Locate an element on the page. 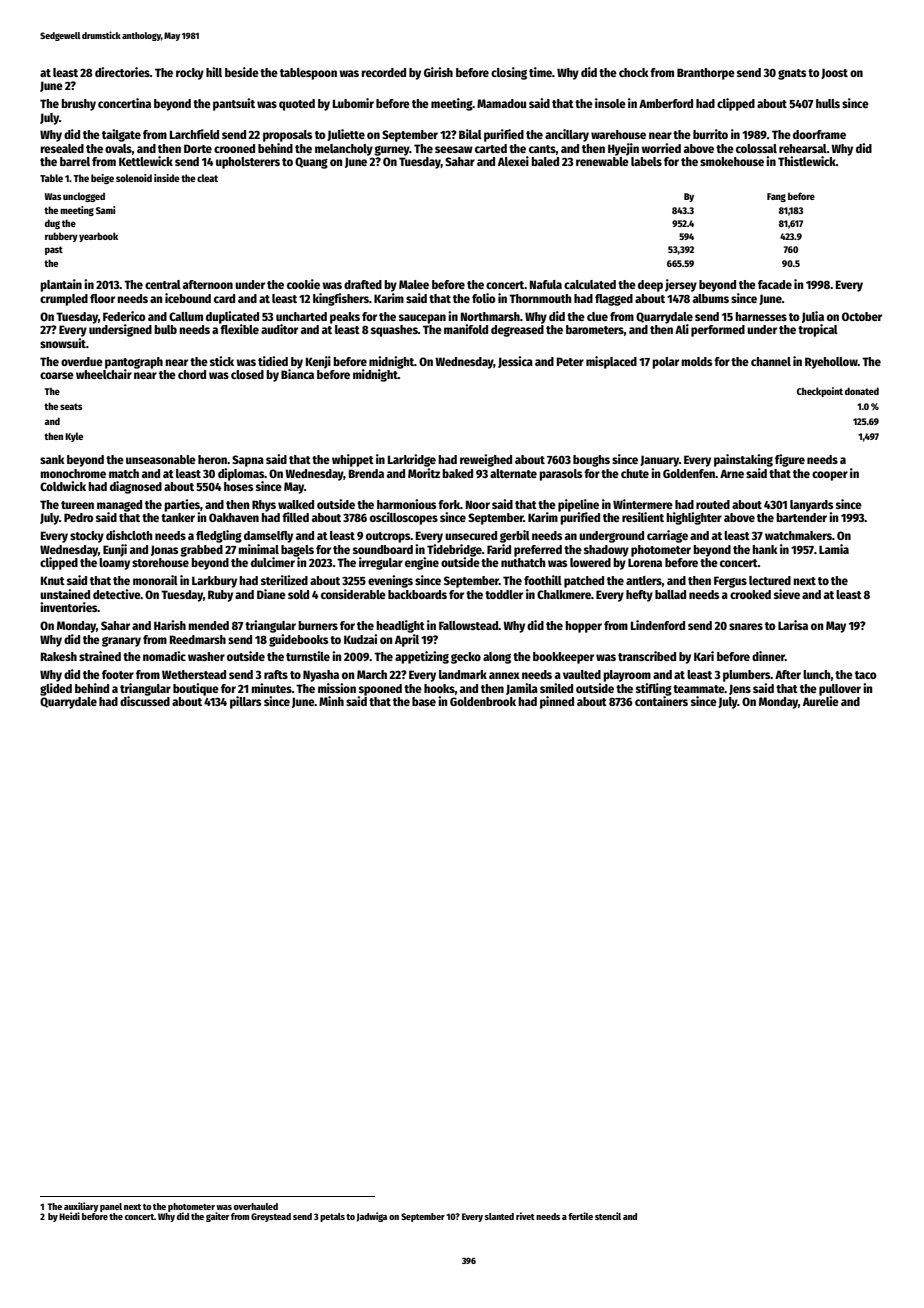 This document has height=1308, width=924. overhauled is located at coordinates (256, 1206).
